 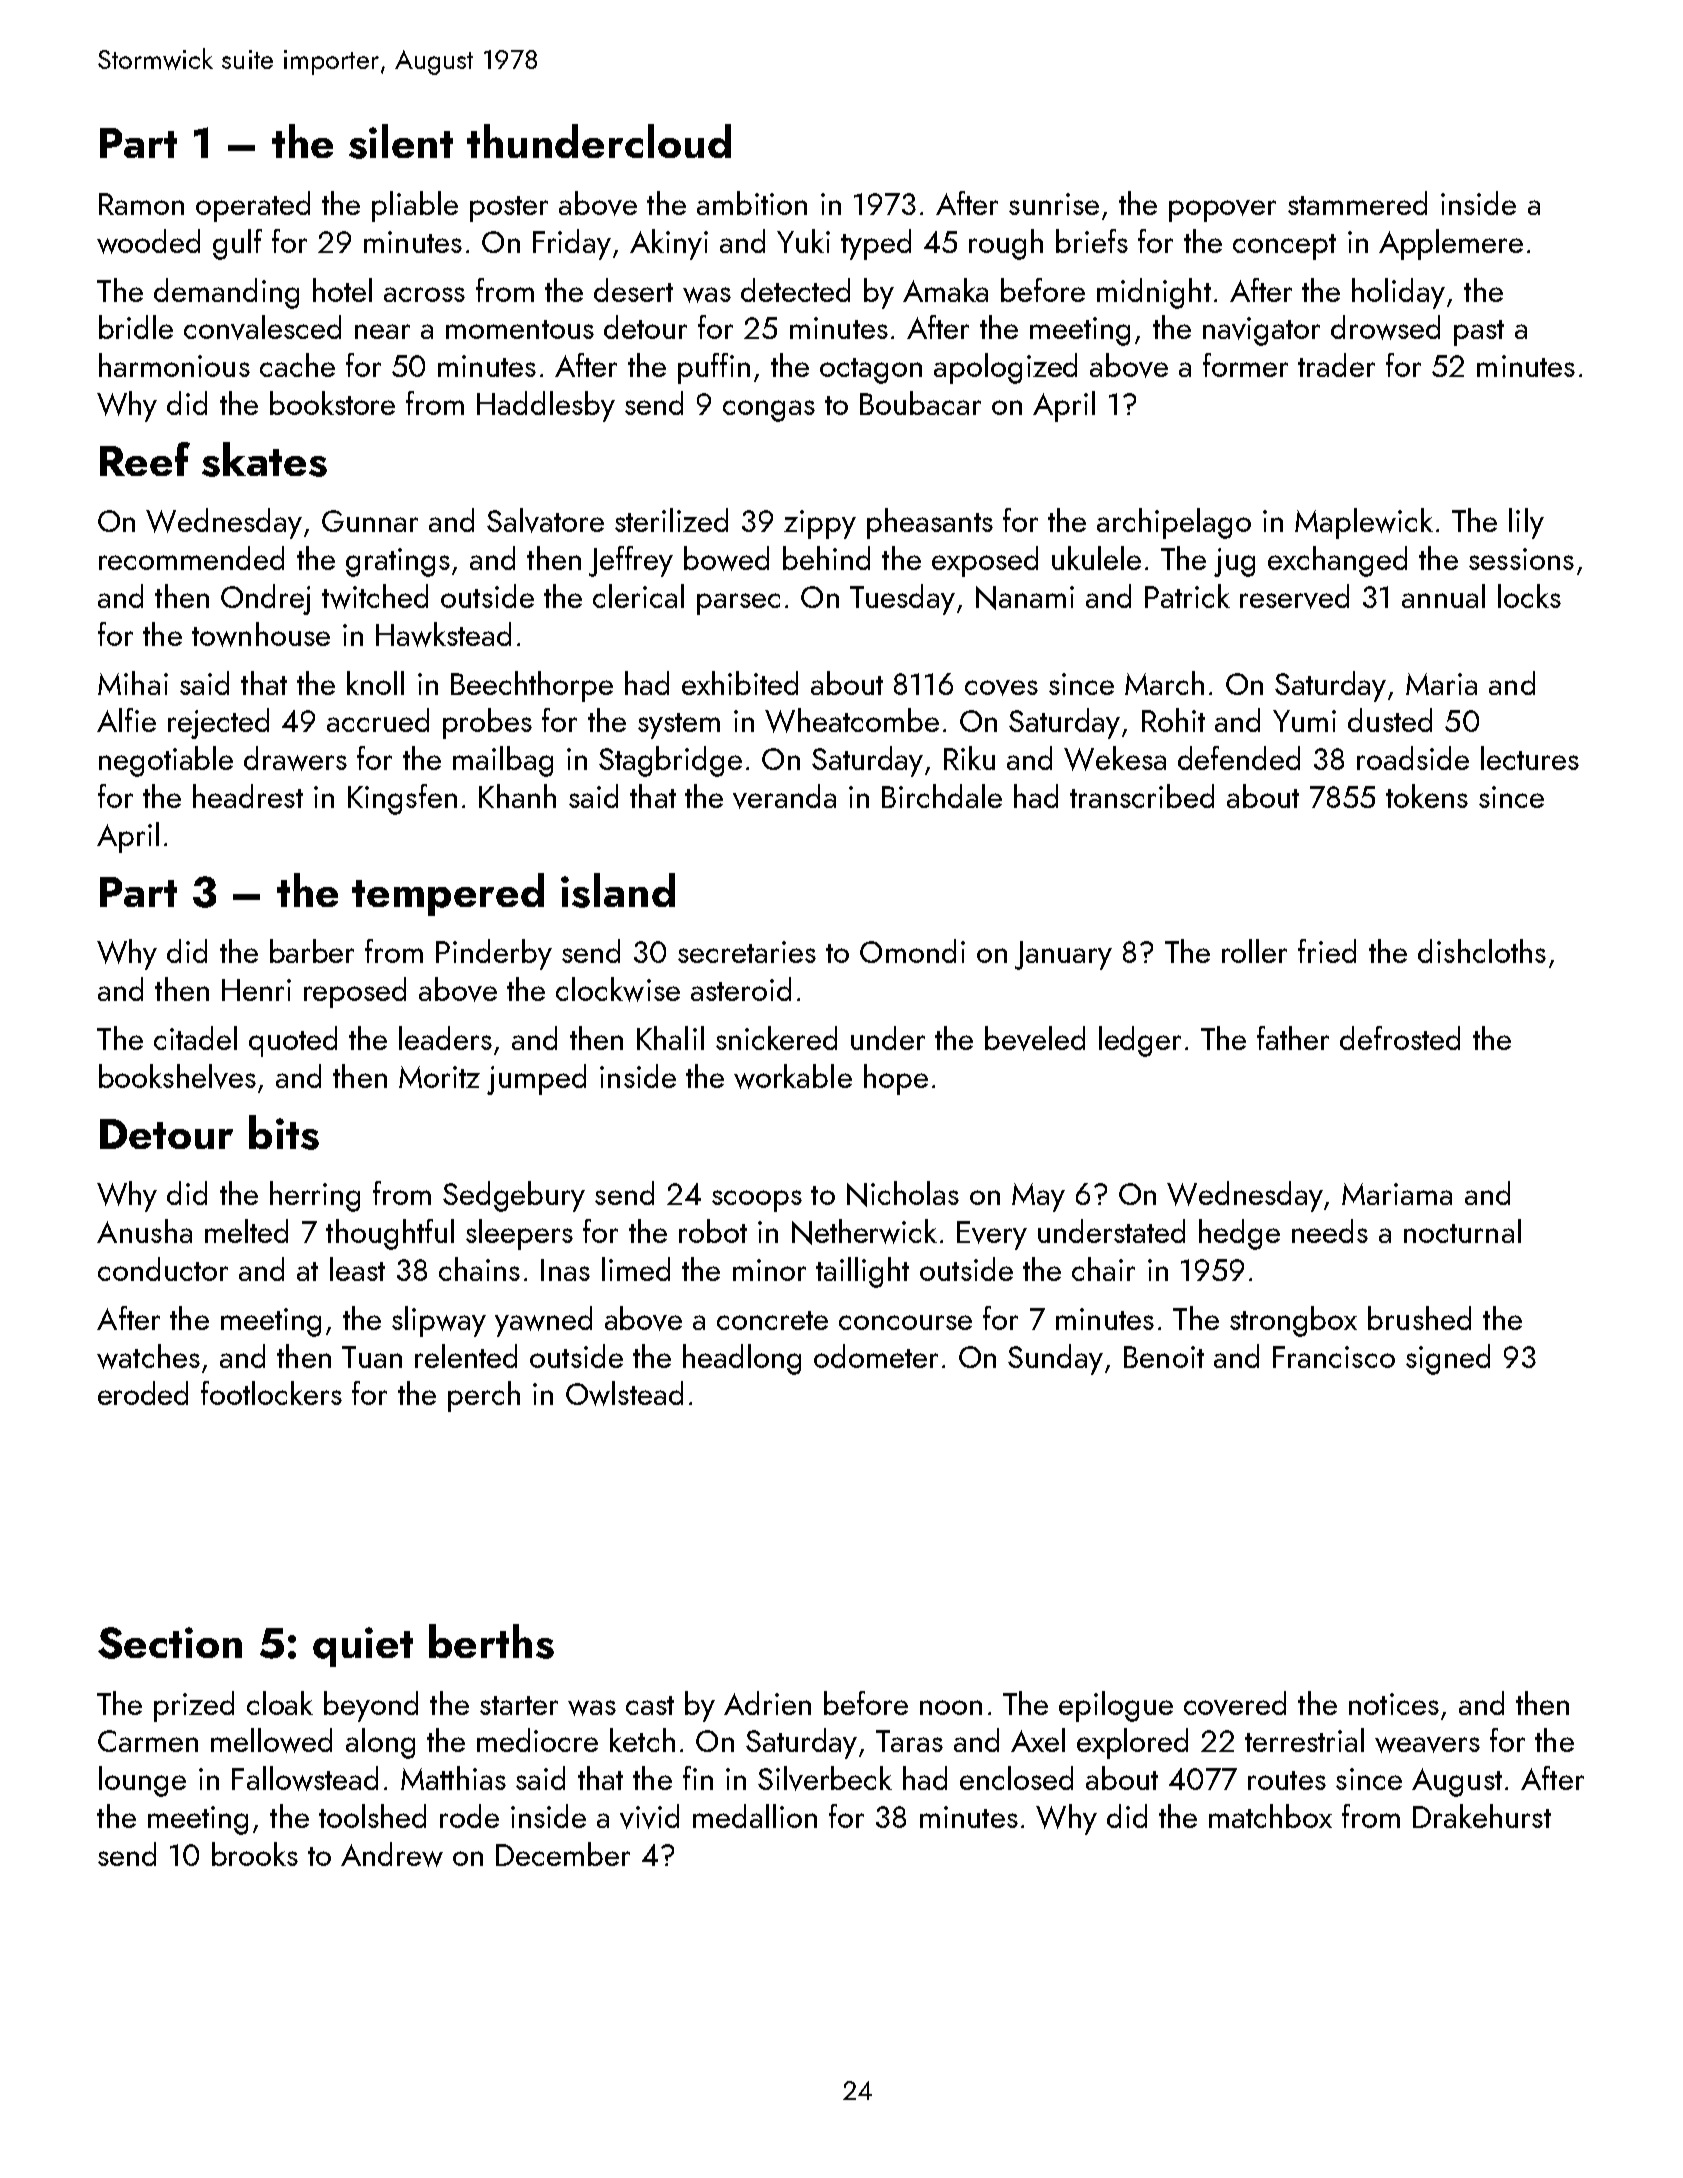 I want to click on Amaka, so click(x=945, y=290).
